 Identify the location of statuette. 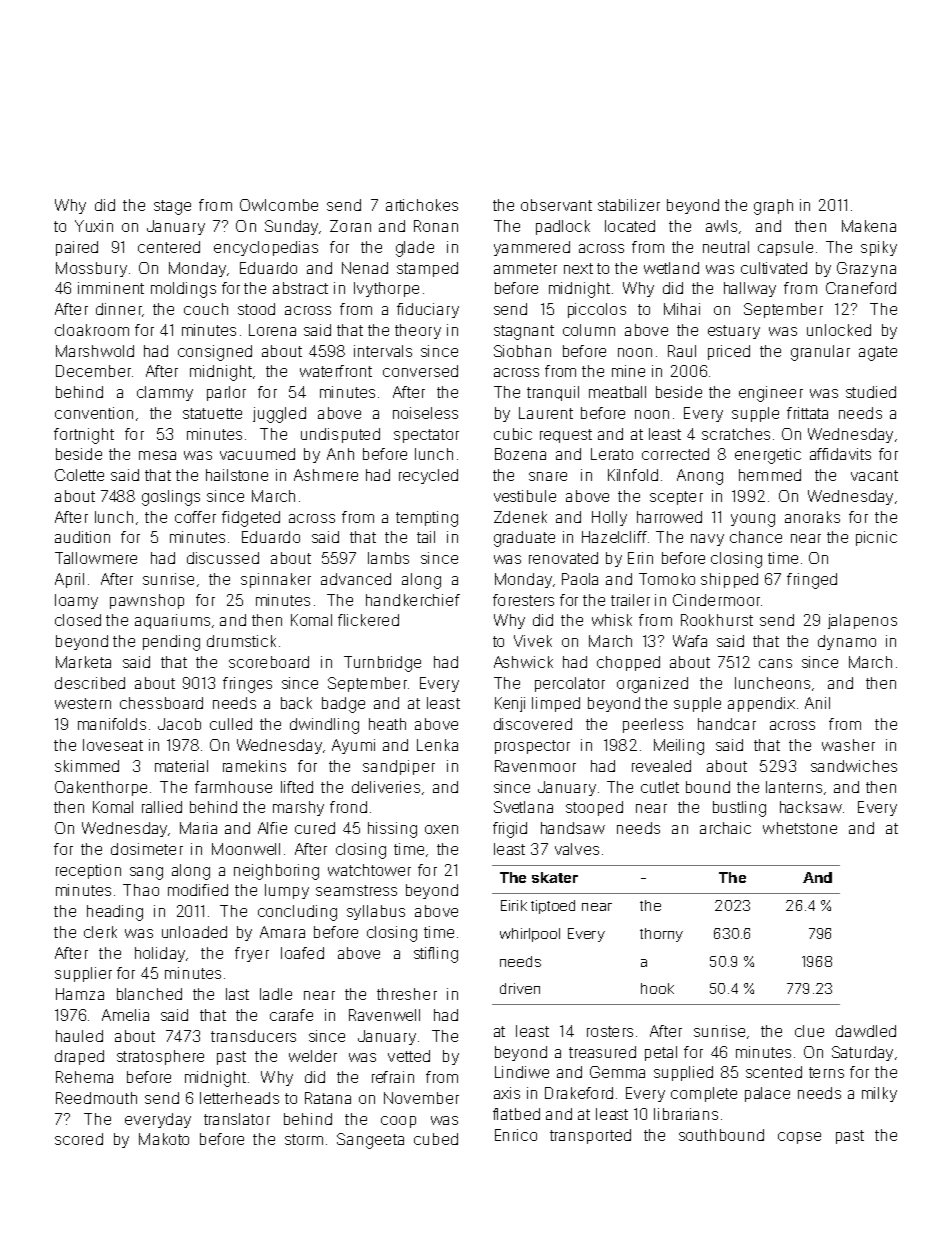
(212, 413).
